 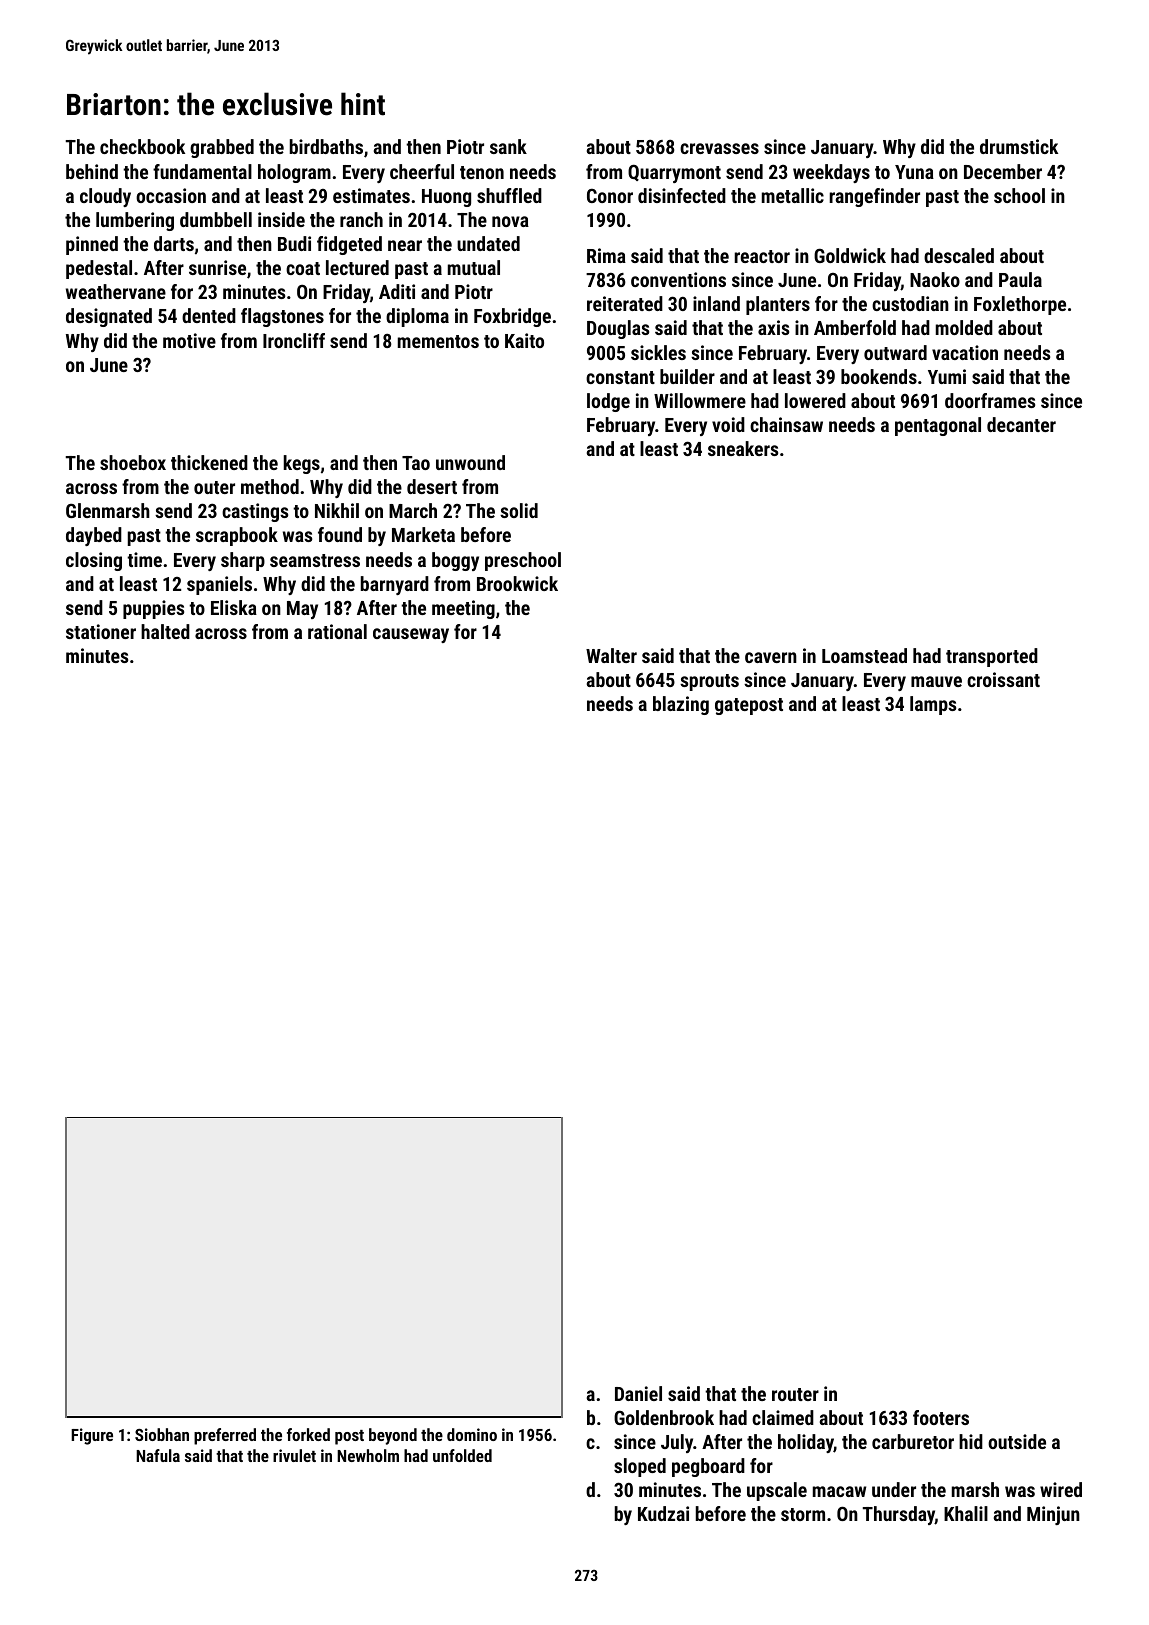 I want to click on rational, so click(x=337, y=631).
